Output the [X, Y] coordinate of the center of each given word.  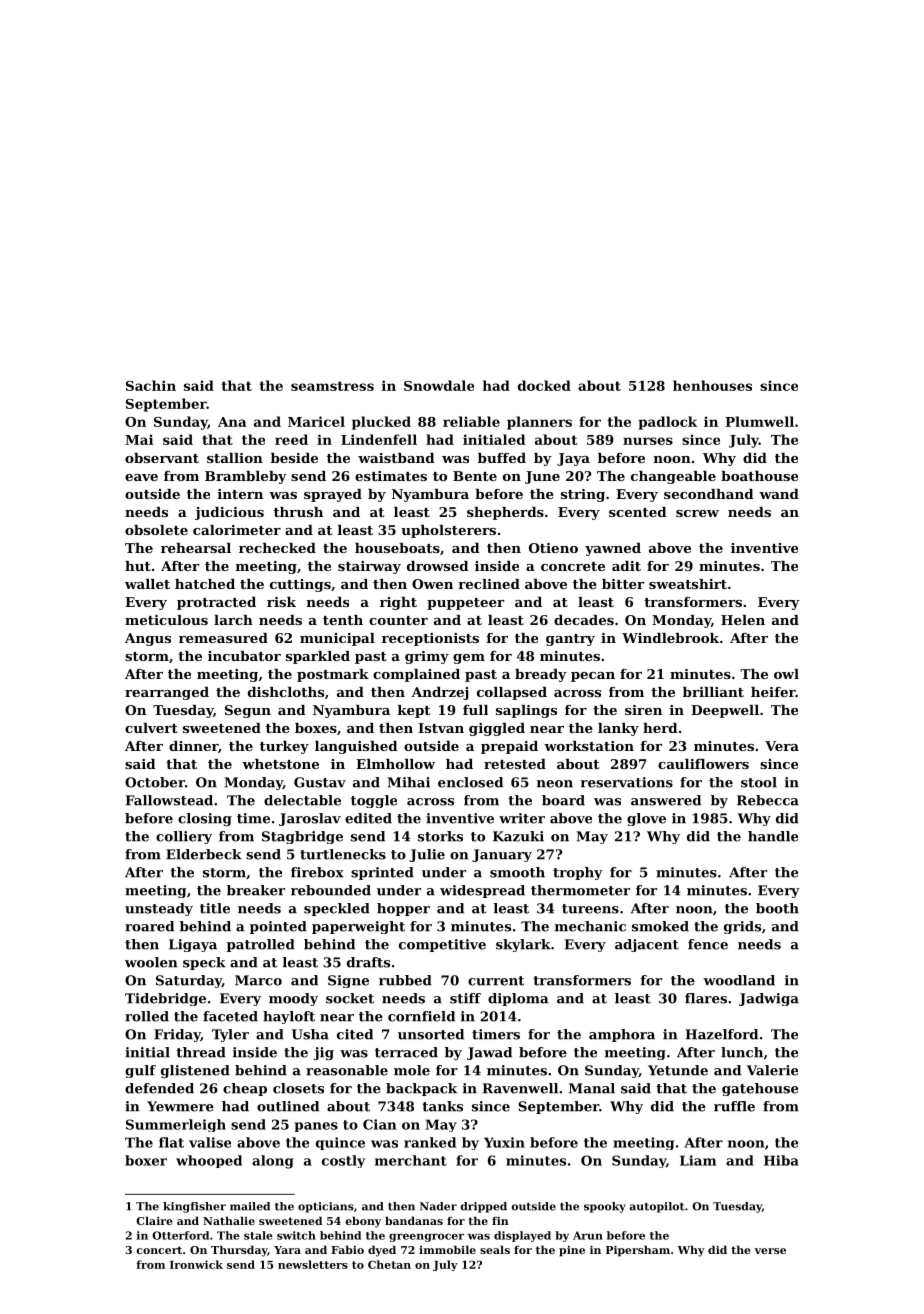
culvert [151, 728]
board [563, 800]
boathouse [759, 476]
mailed [250, 1206]
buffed [502, 458]
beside [294, 458]
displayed [522, 1236]
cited [355, 1034]
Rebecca [768, 800]
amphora [622, 1035]
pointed [278, 927]
